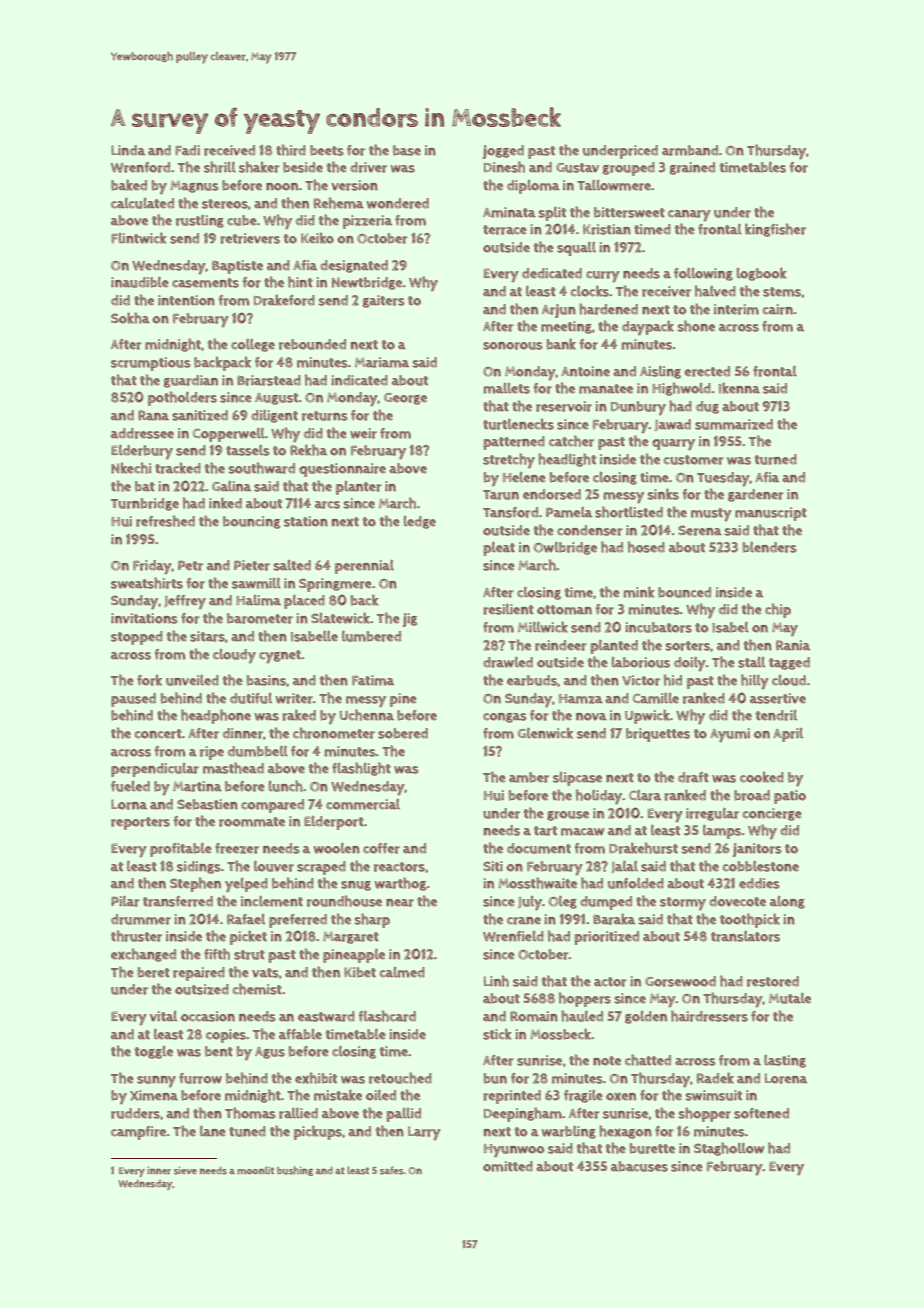 This page has width=924, height=1308. Describe the element at coordinates (530, 903) in the page. I see `July` at that location.
